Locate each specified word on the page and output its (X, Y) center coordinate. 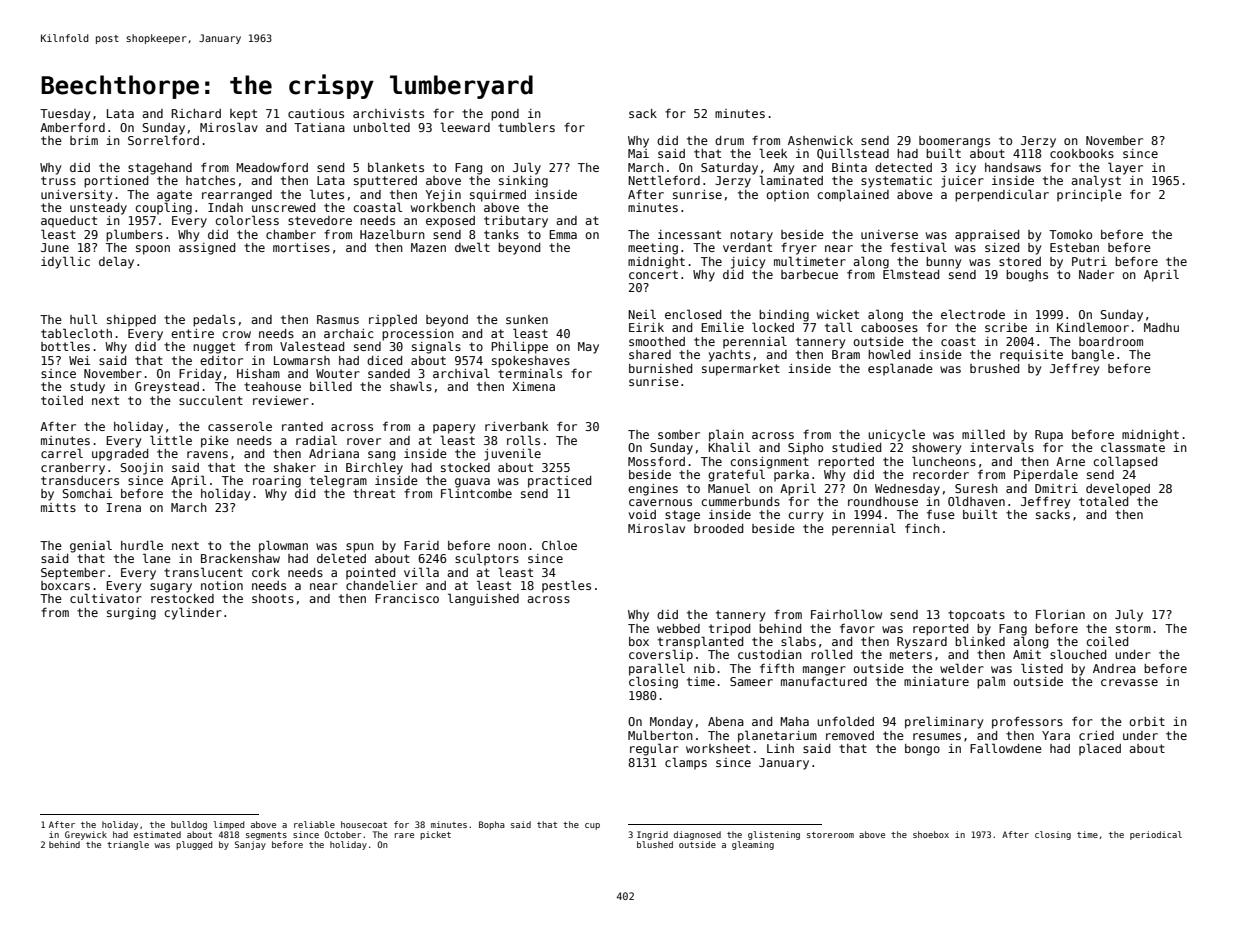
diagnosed (697, 835)
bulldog (189, 825)
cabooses (889, 327)
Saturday (729, 169)
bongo (922, 750)
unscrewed (283, 207)
